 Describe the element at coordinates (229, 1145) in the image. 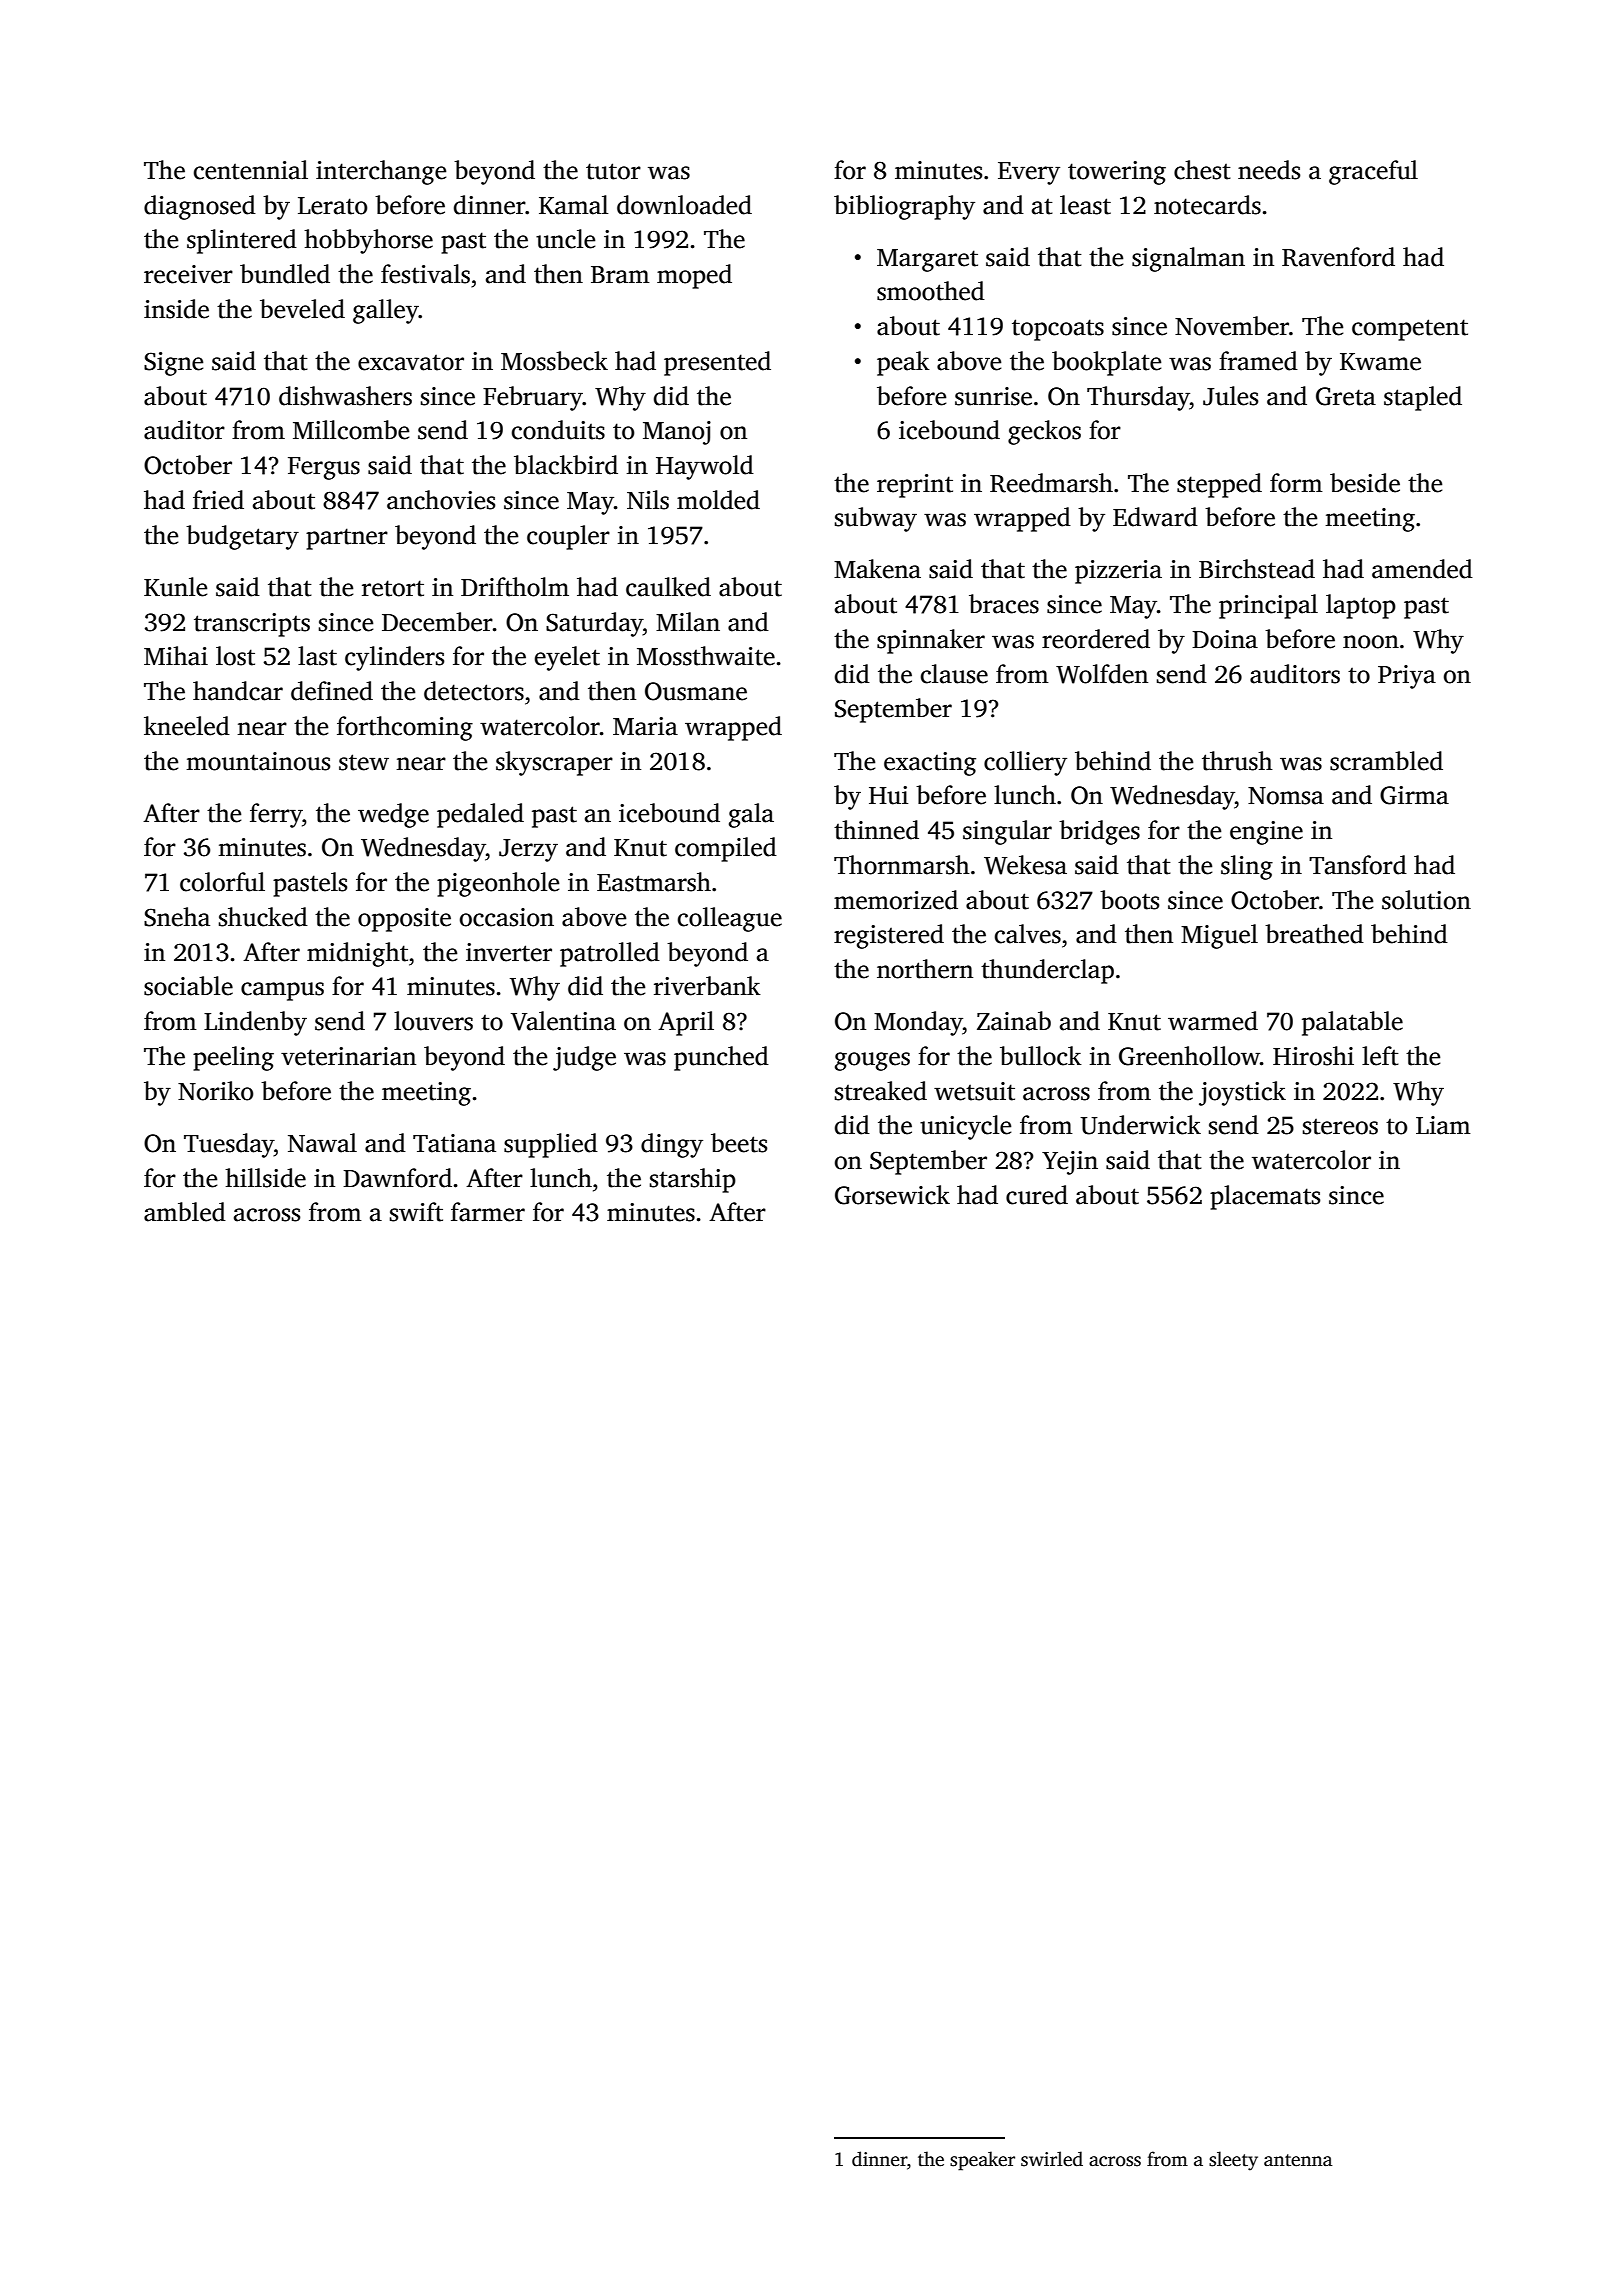

I see `Tuesday` at that location.
